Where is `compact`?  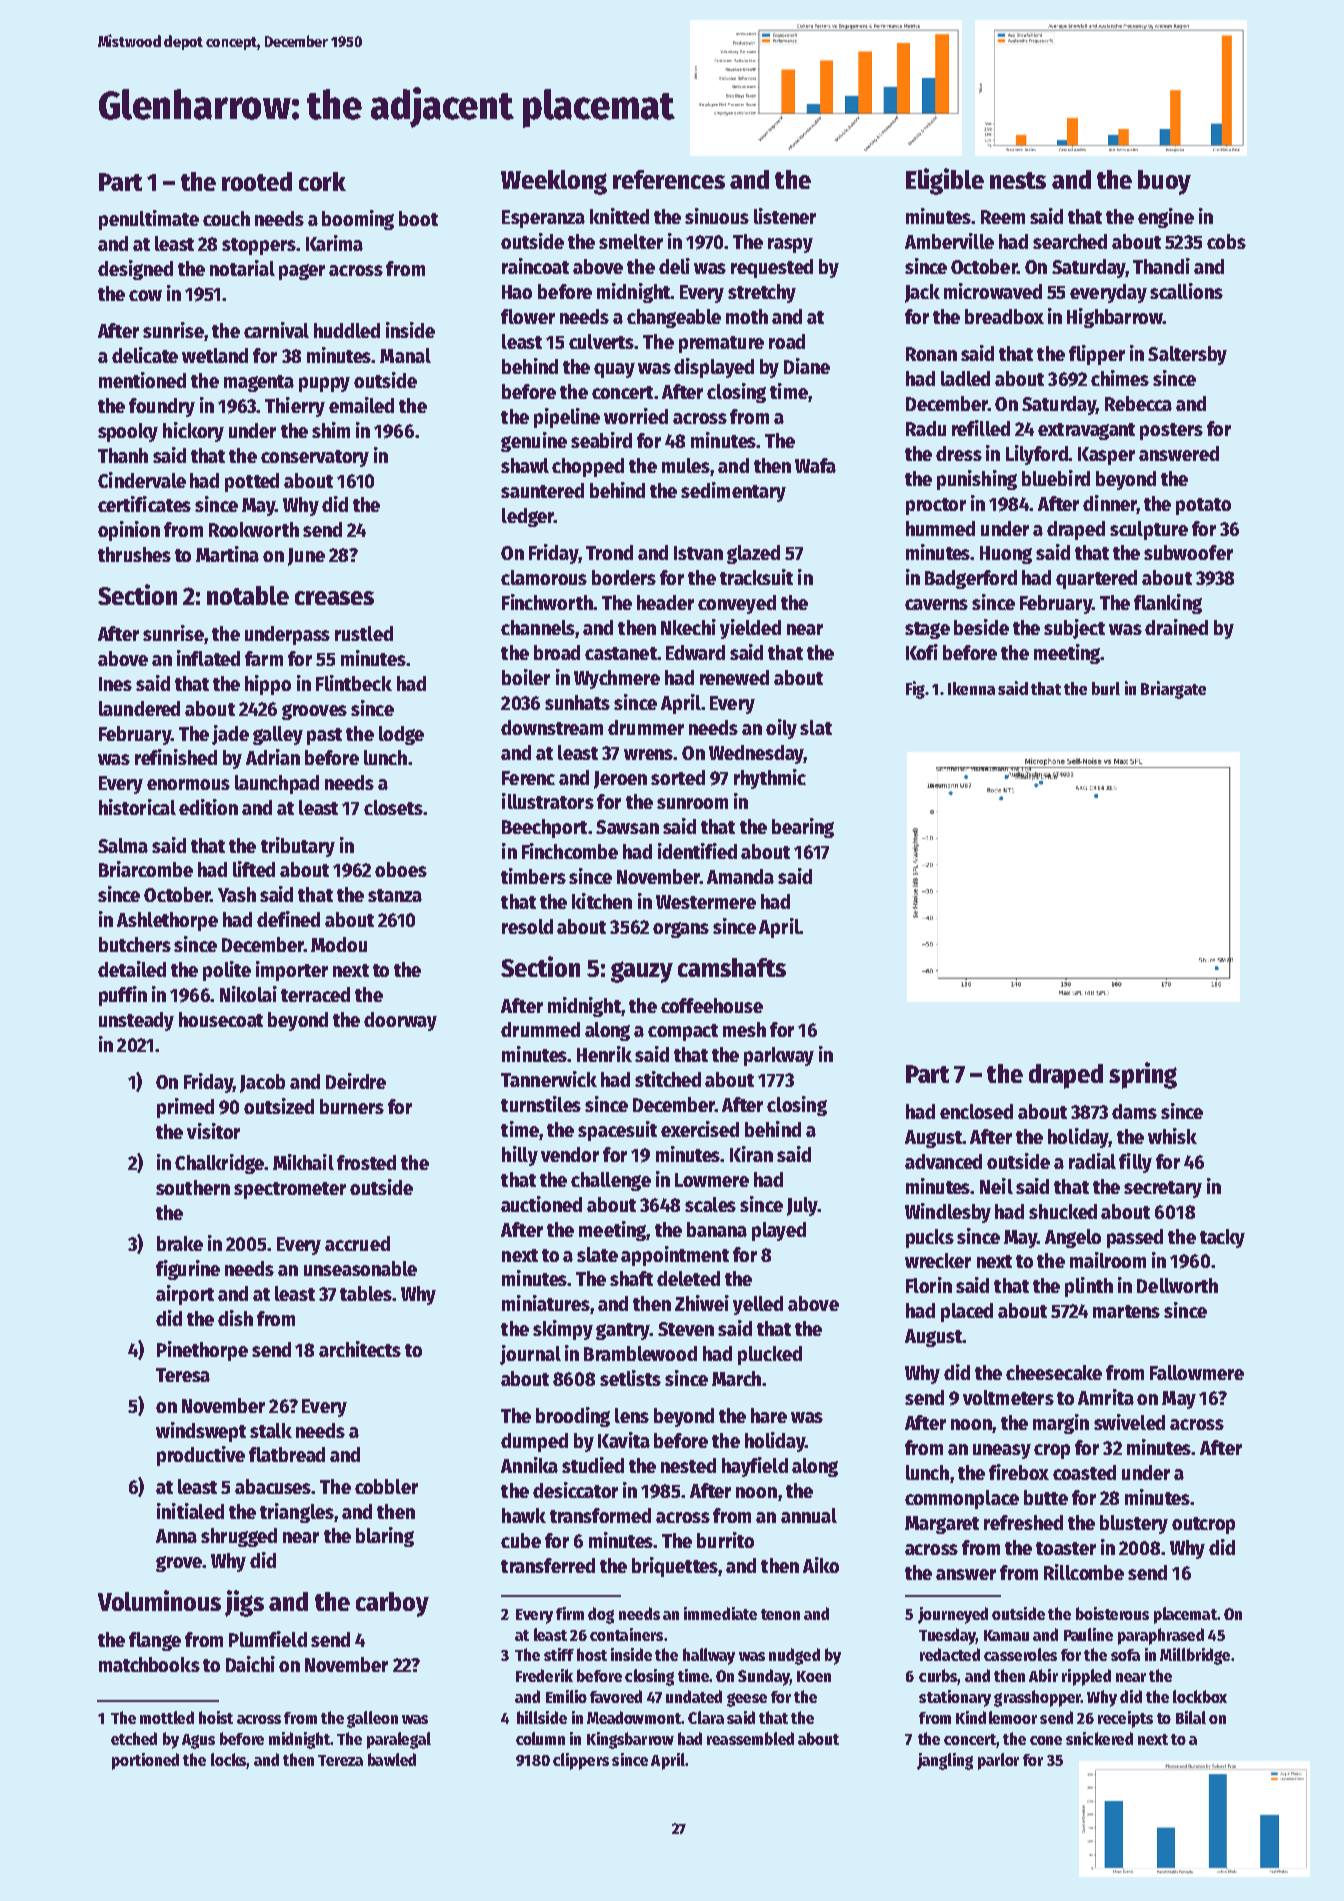 compact is located at coordinates (683, 1032).
